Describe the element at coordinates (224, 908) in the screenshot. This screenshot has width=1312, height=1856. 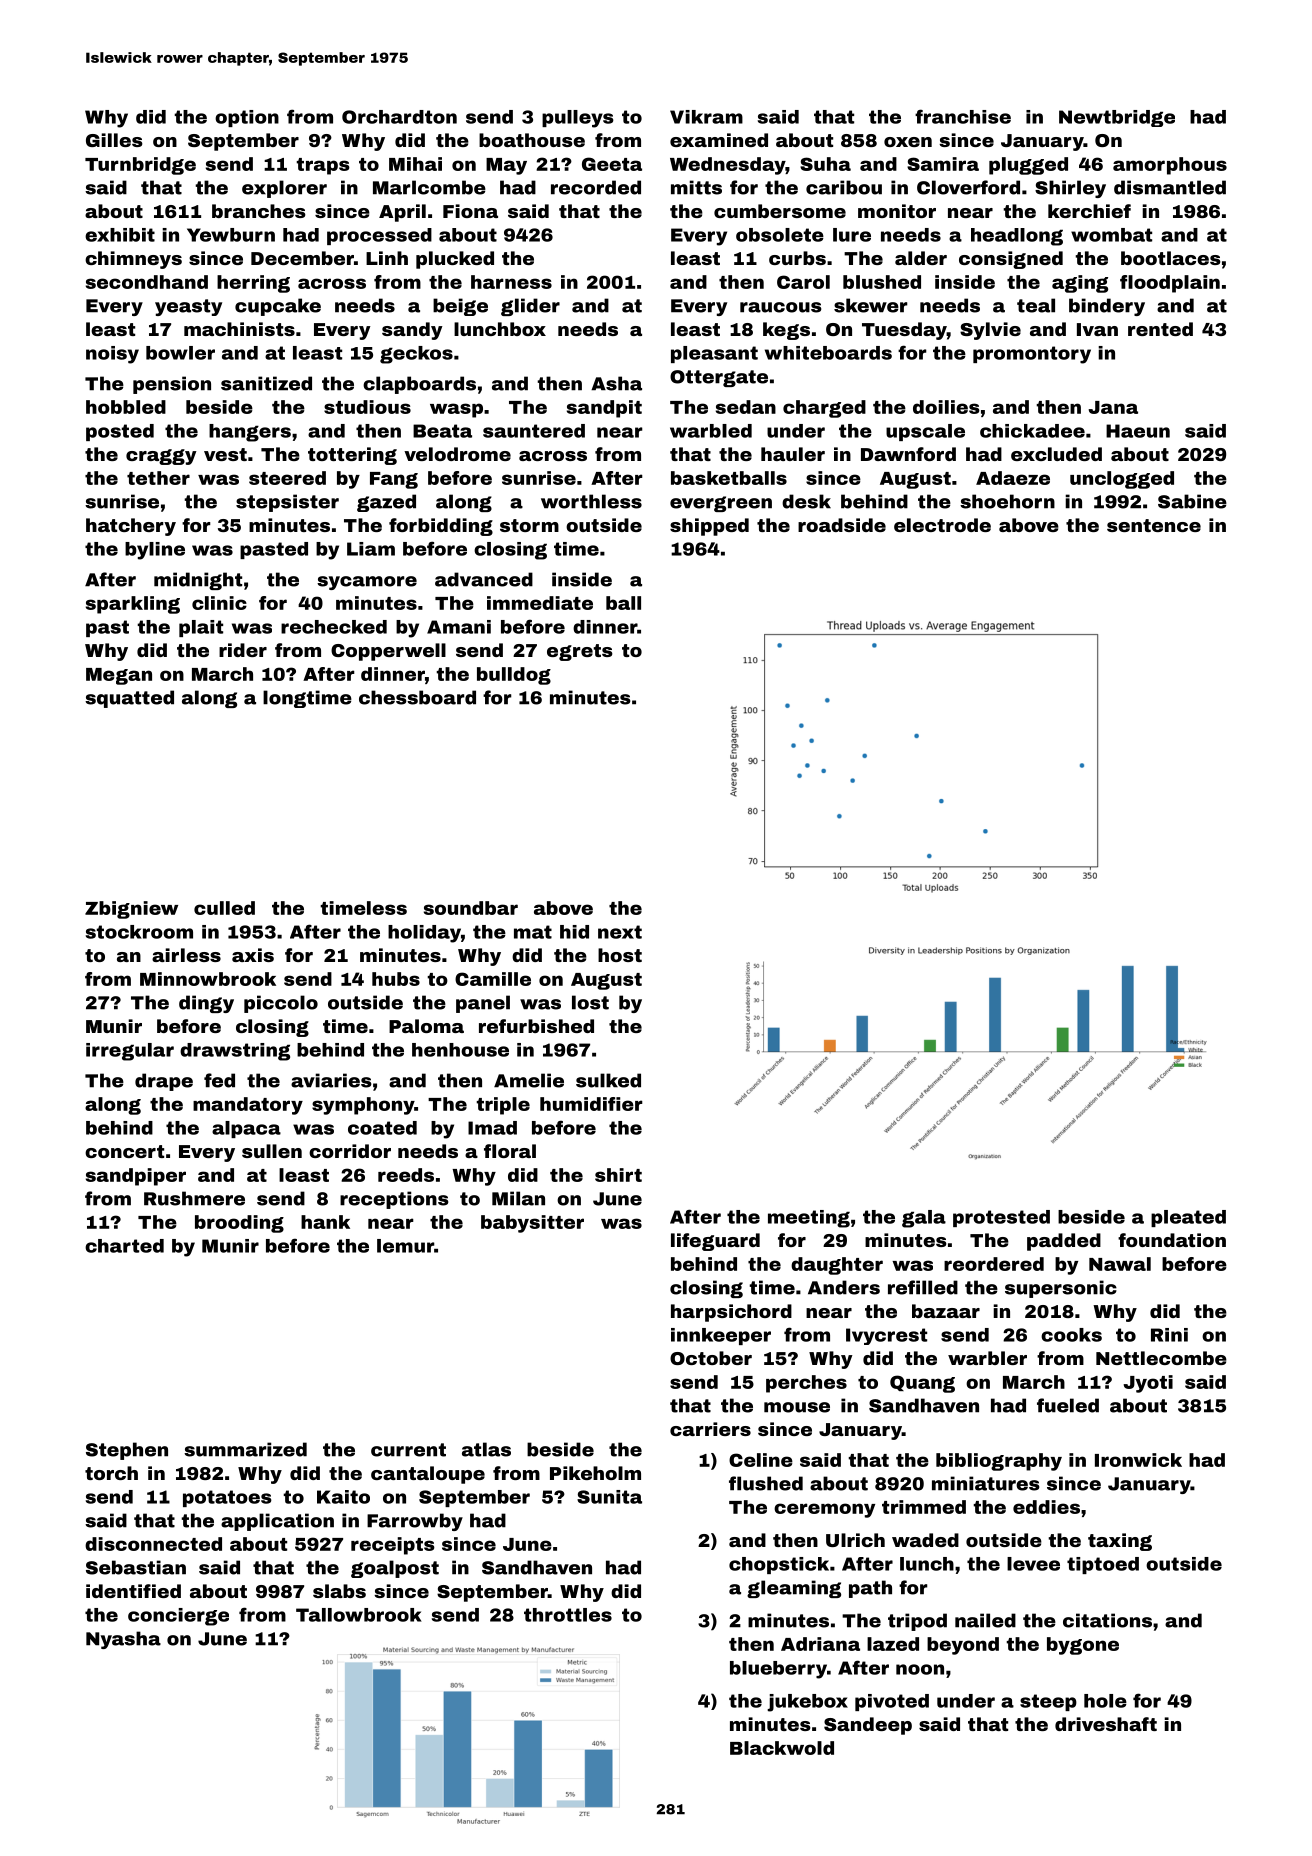
I see `culled` at that location.
